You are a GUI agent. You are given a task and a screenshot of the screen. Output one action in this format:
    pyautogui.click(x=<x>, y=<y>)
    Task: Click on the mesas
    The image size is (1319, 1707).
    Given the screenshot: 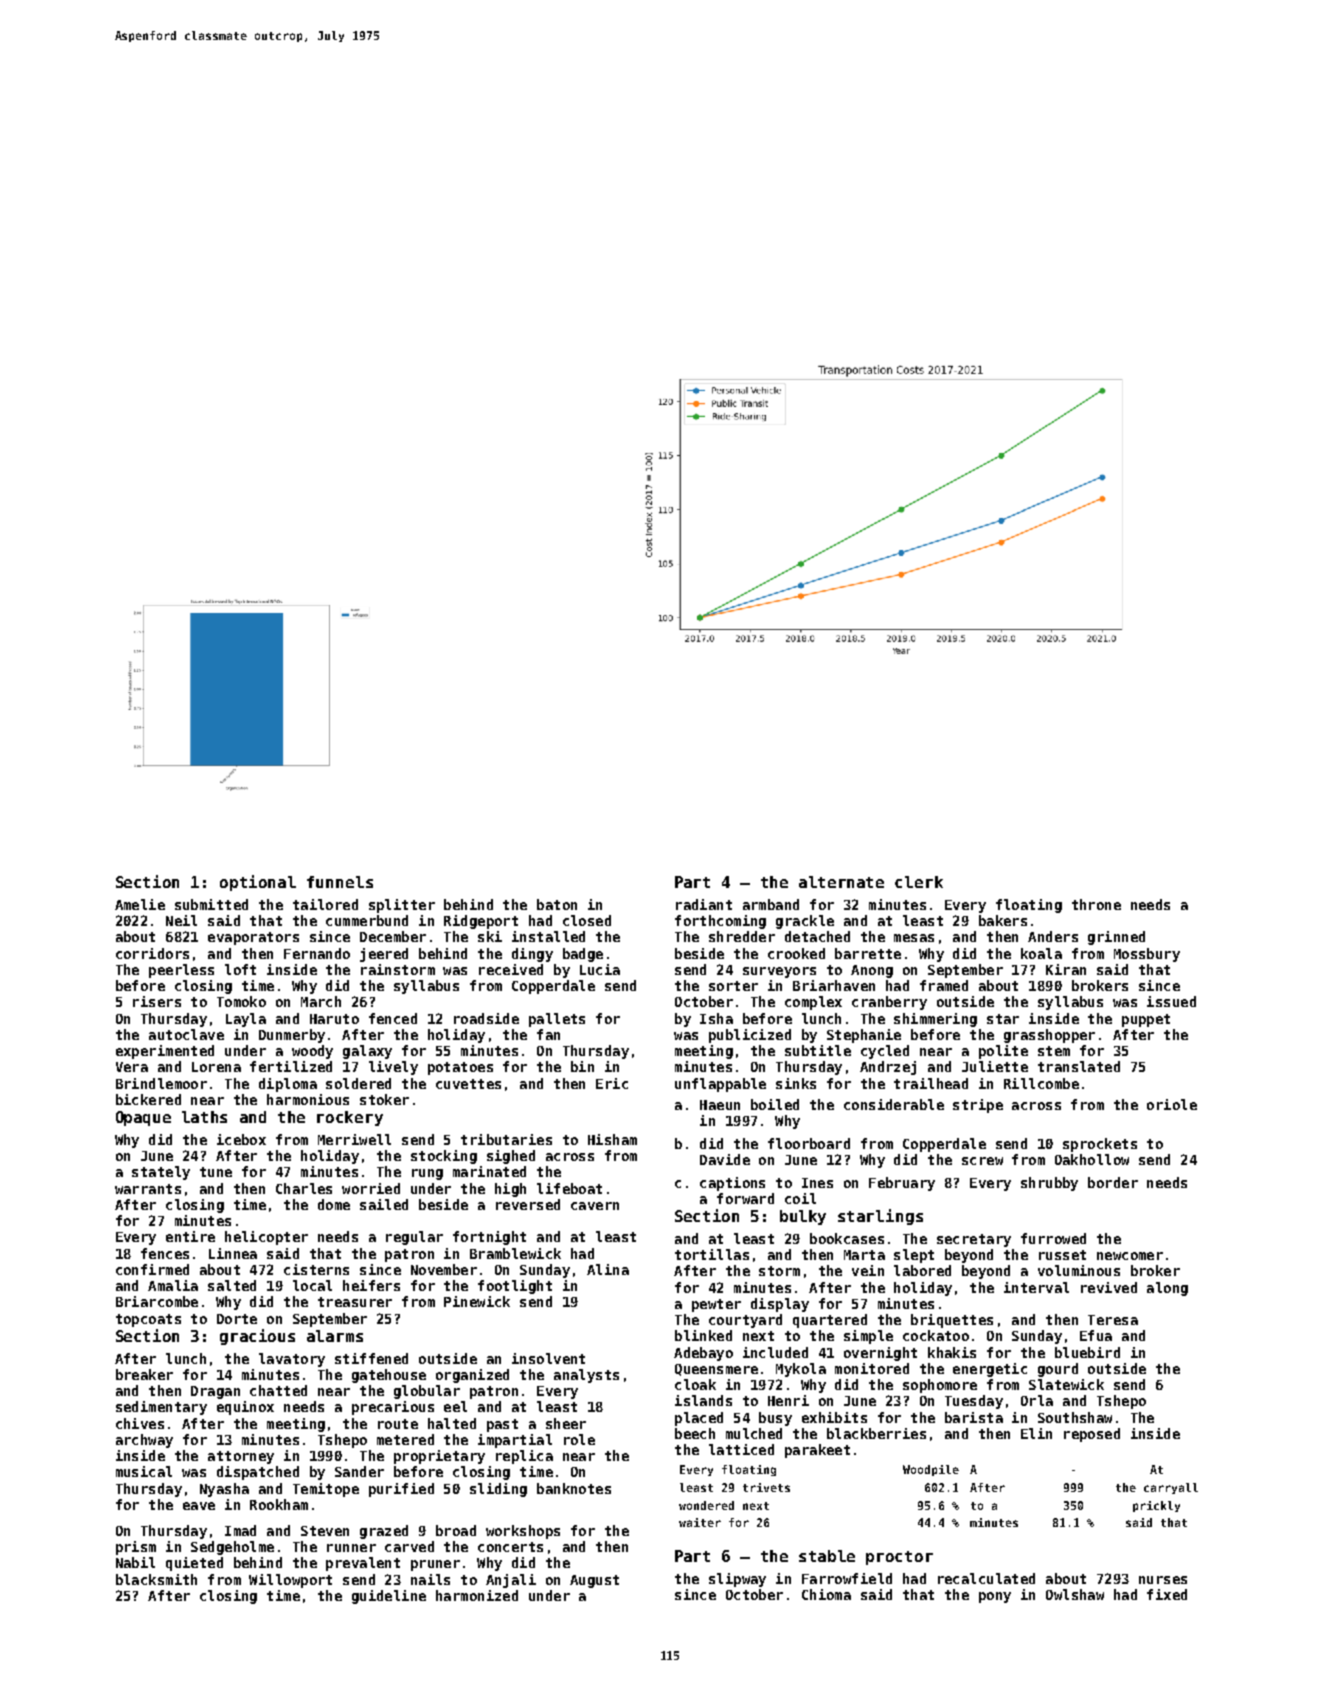 What is the action you would take?
    pyautogui.click(x=914, y=938)
